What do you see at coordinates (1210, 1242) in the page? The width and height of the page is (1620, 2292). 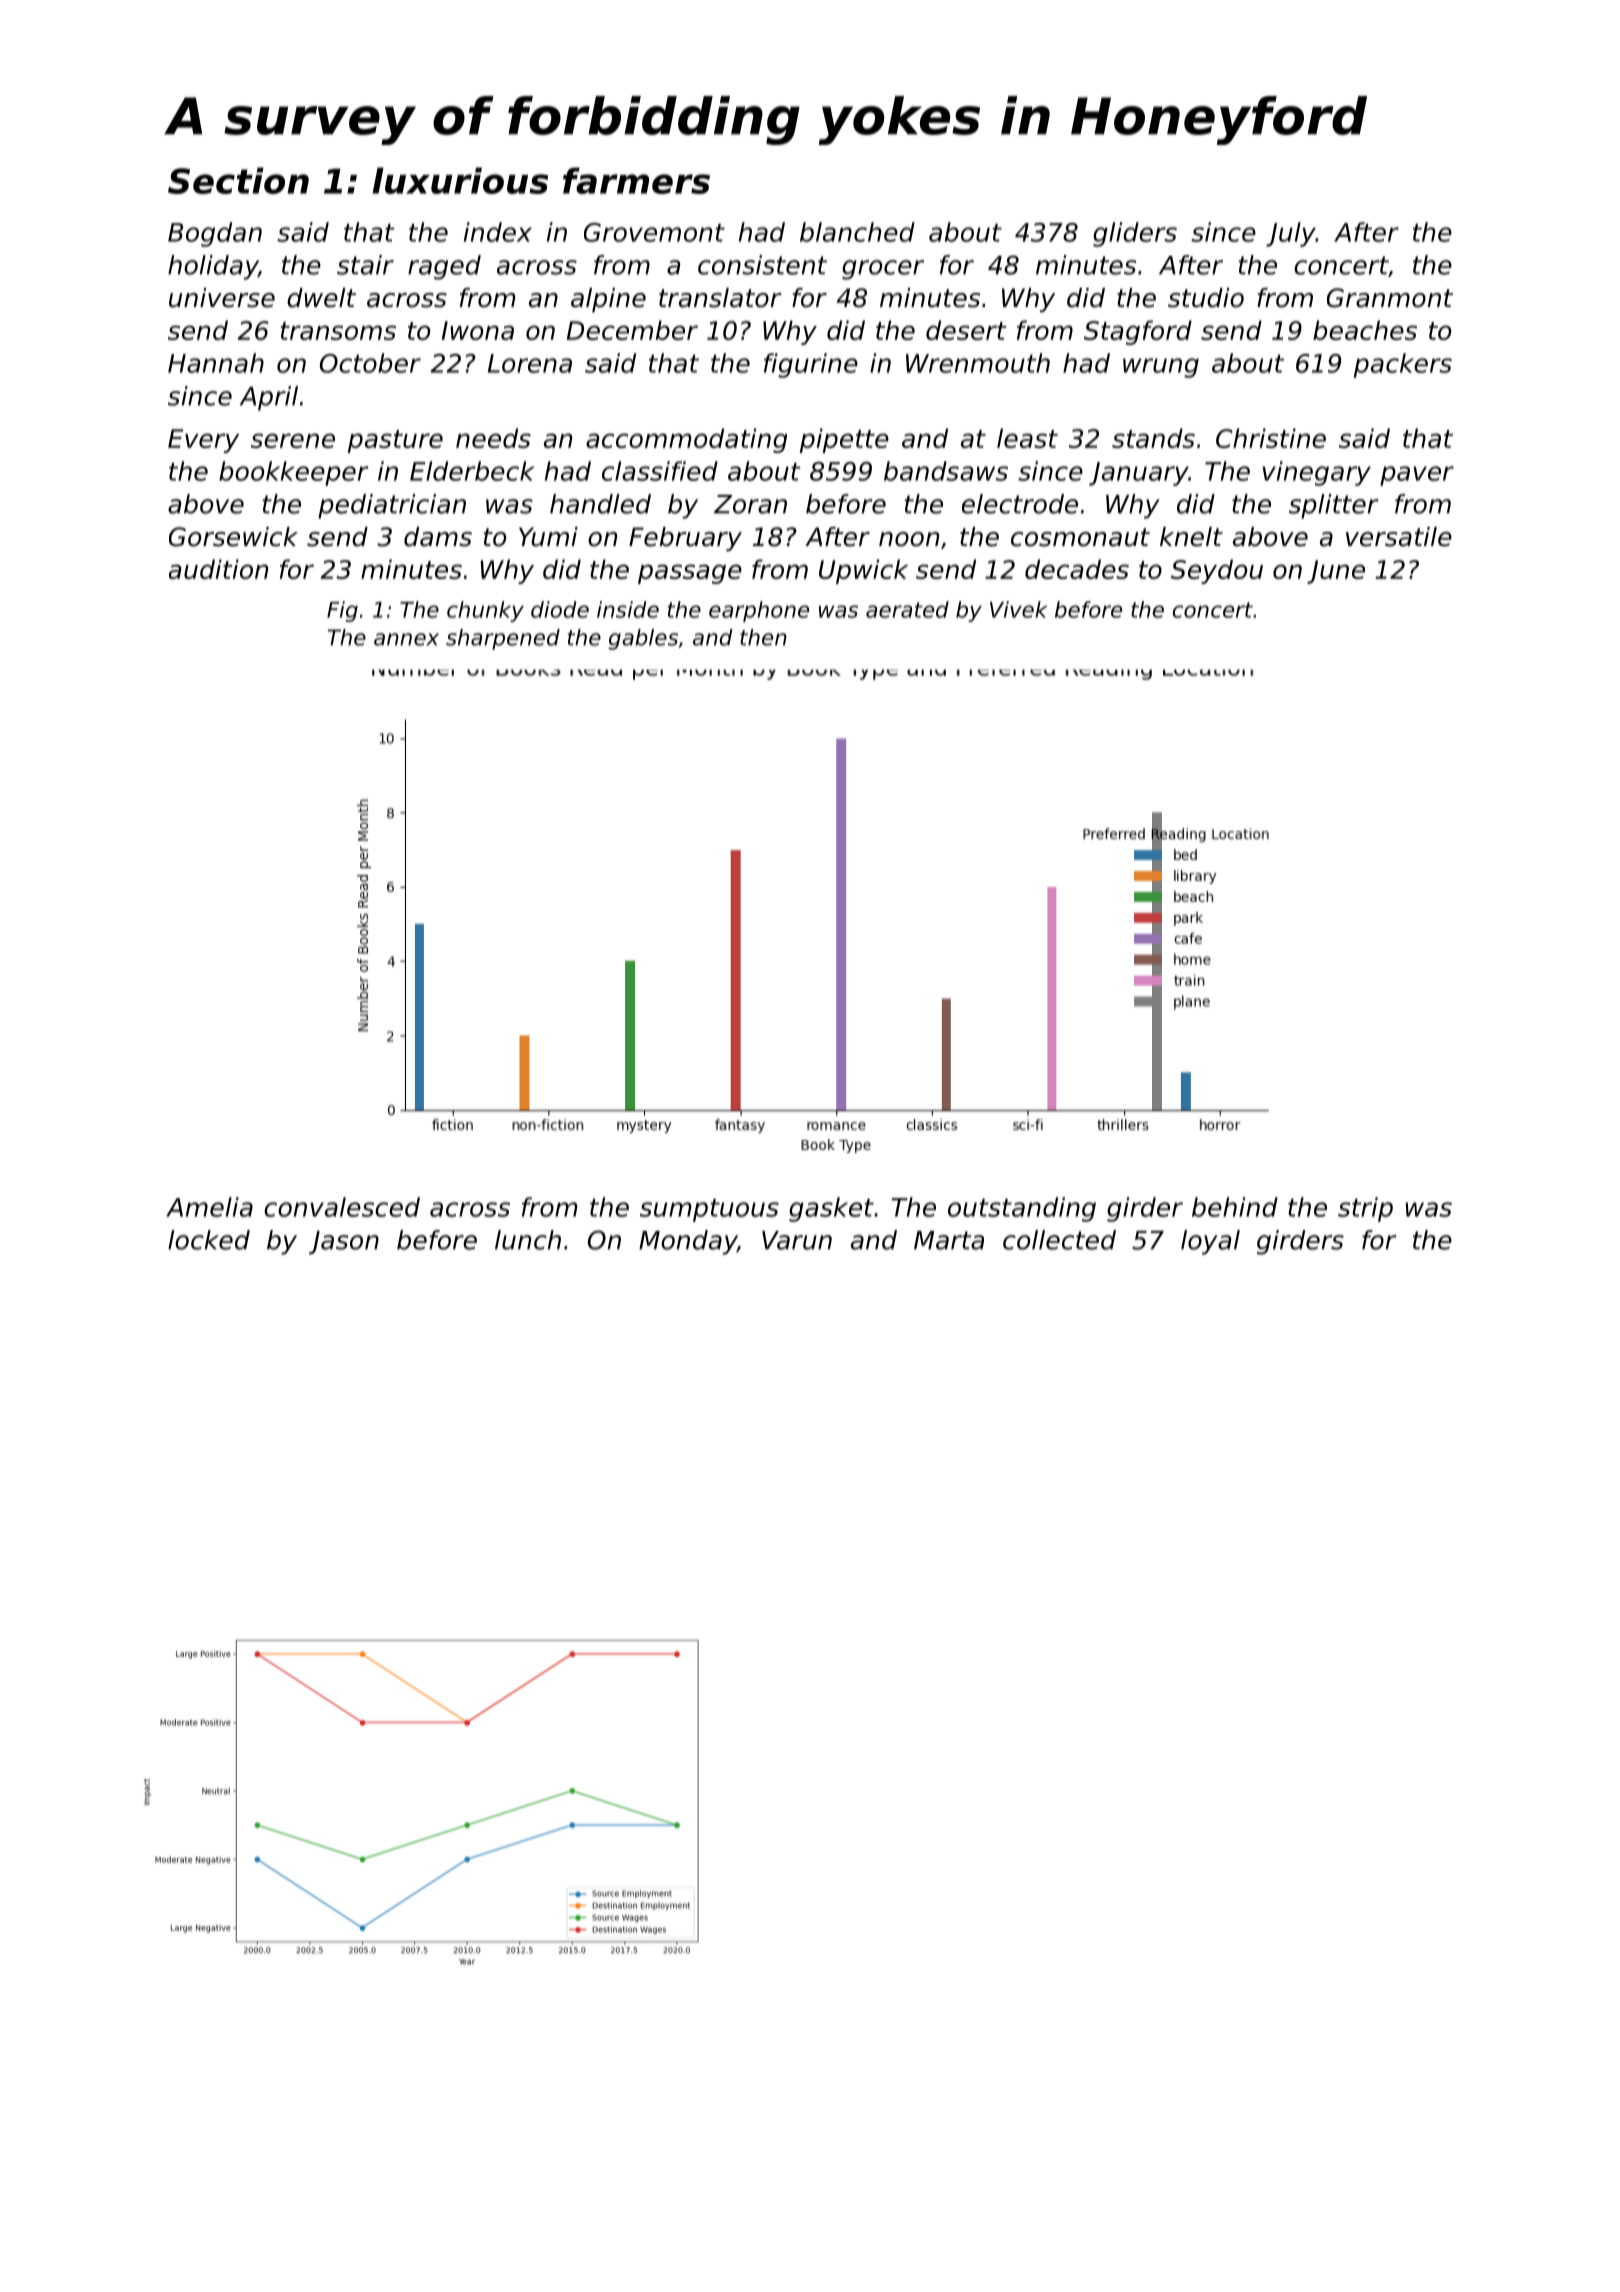 I see `loyal` at bounding box center [1210, 1242].
